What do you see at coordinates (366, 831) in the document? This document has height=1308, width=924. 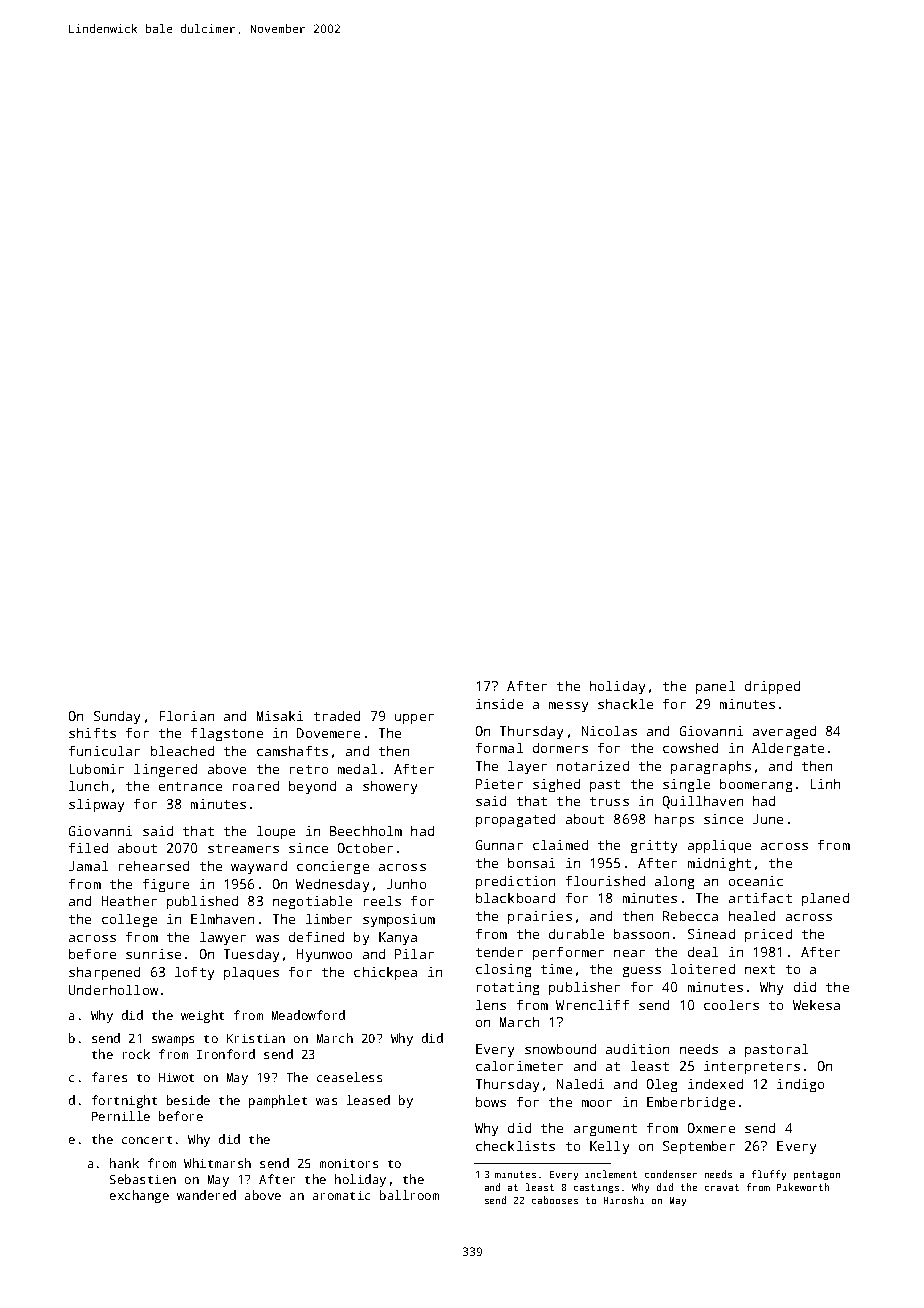 I see `Beechholm` at bounding box center [366, 831].
